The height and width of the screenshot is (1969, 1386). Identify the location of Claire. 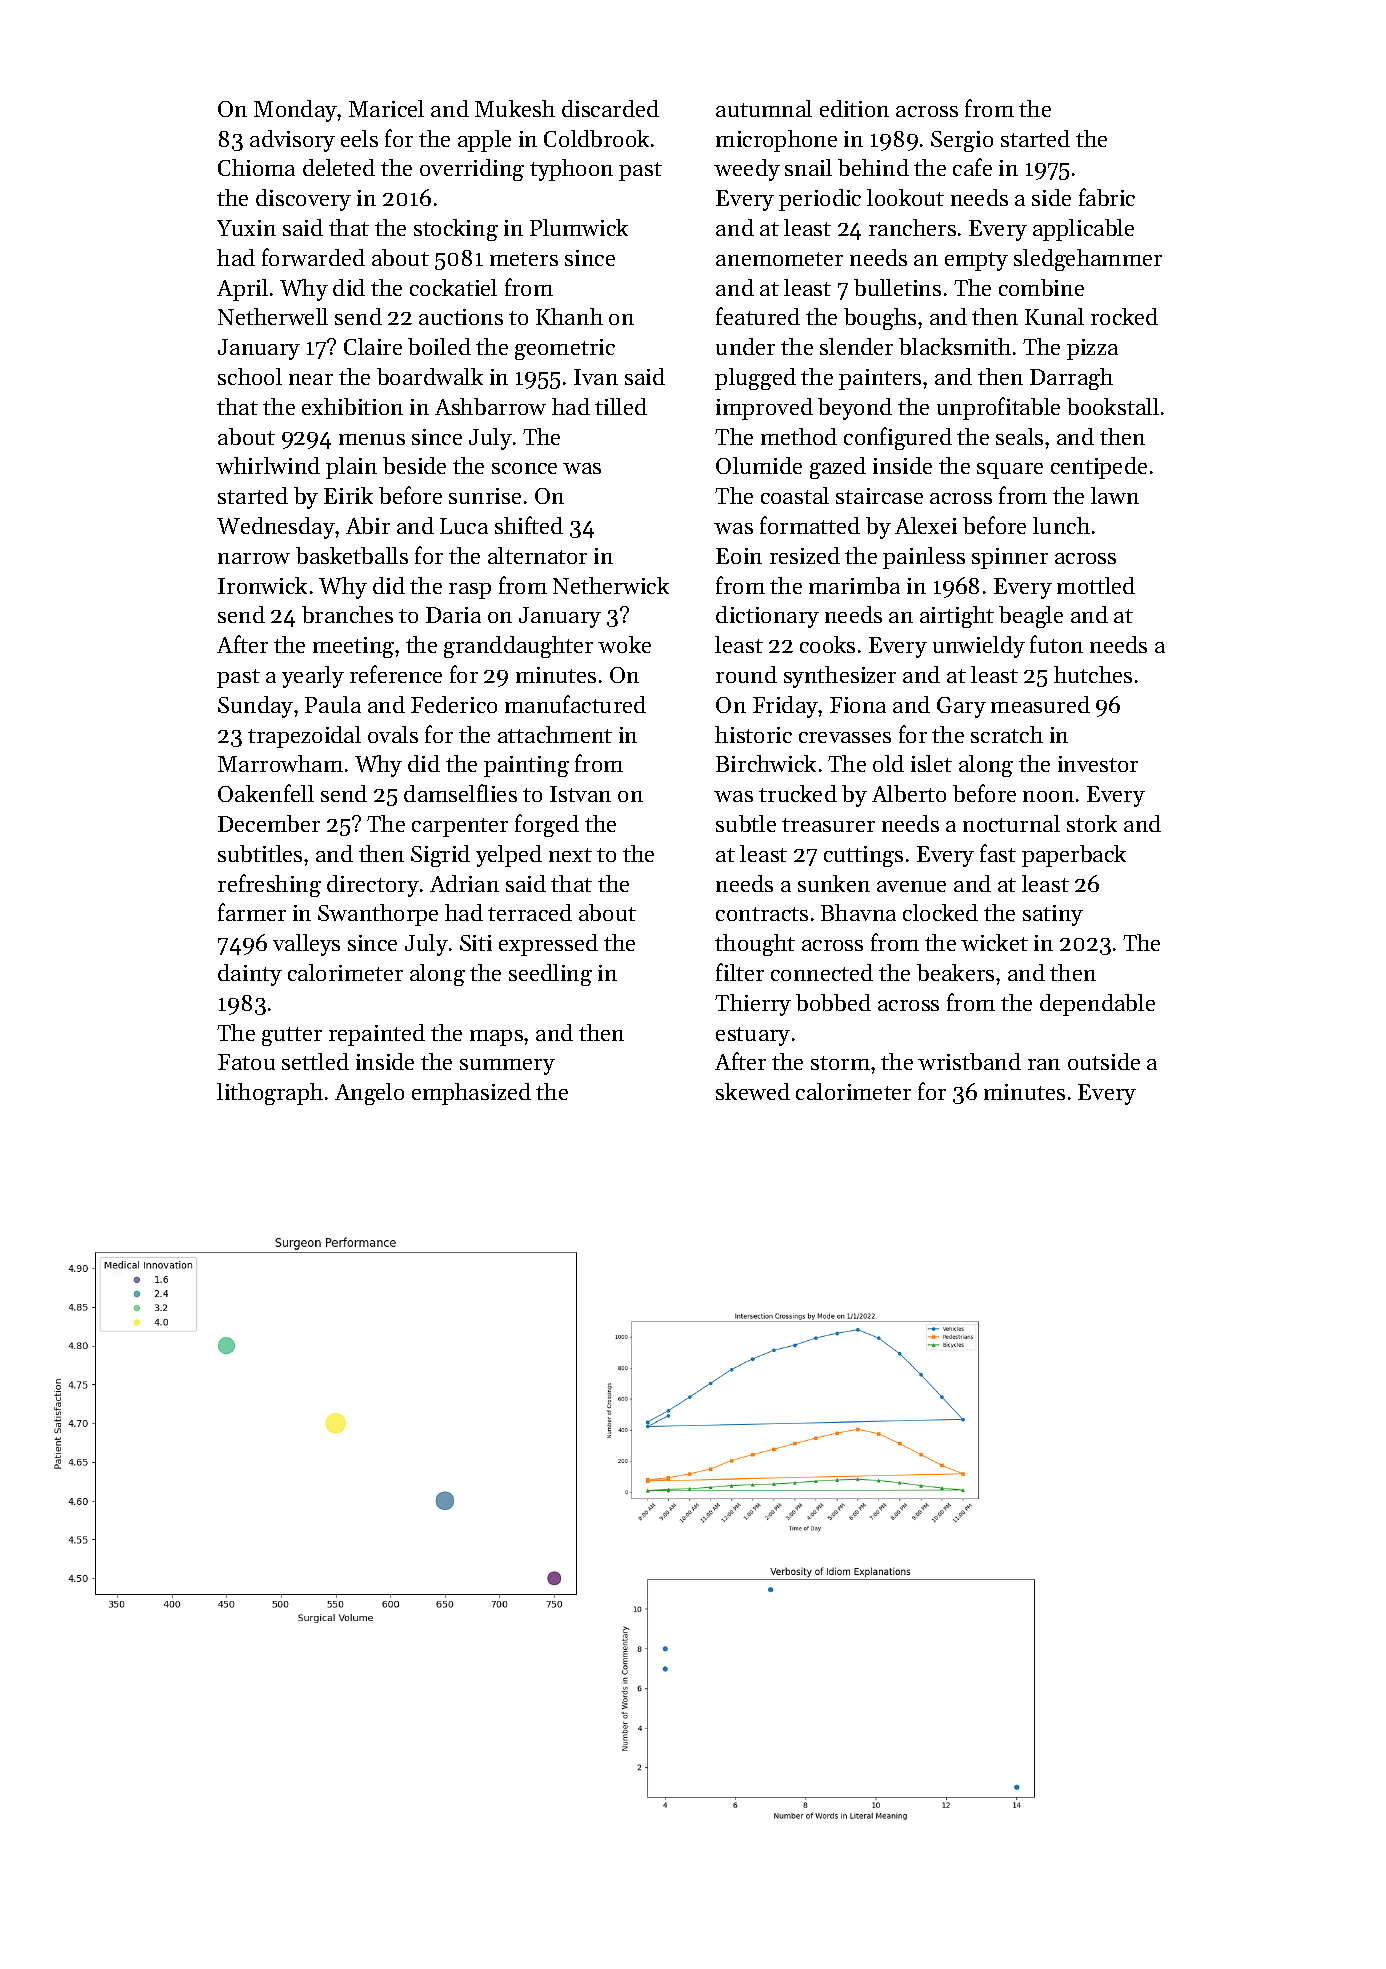
(373, 346).
